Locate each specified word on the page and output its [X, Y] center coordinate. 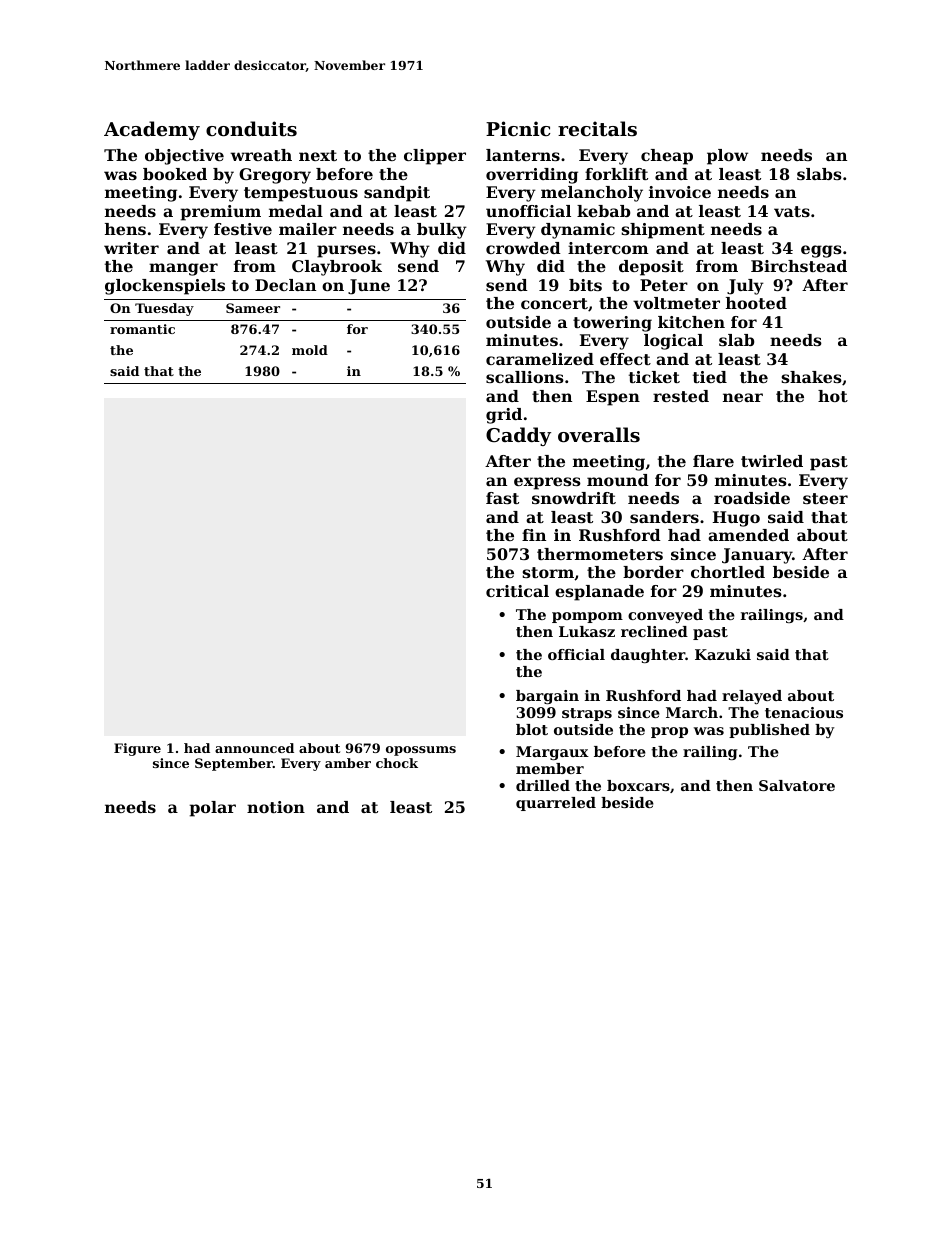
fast [502, 498]
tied [710, 377]
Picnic [518, 128]
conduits [251, 129]
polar [213, 809]
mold [310, 350]
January [757, 556]
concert [554, 303]
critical [517, 591]
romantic [142, 329]
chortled [728, 572]
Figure [137, 749]
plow [727, 157]
